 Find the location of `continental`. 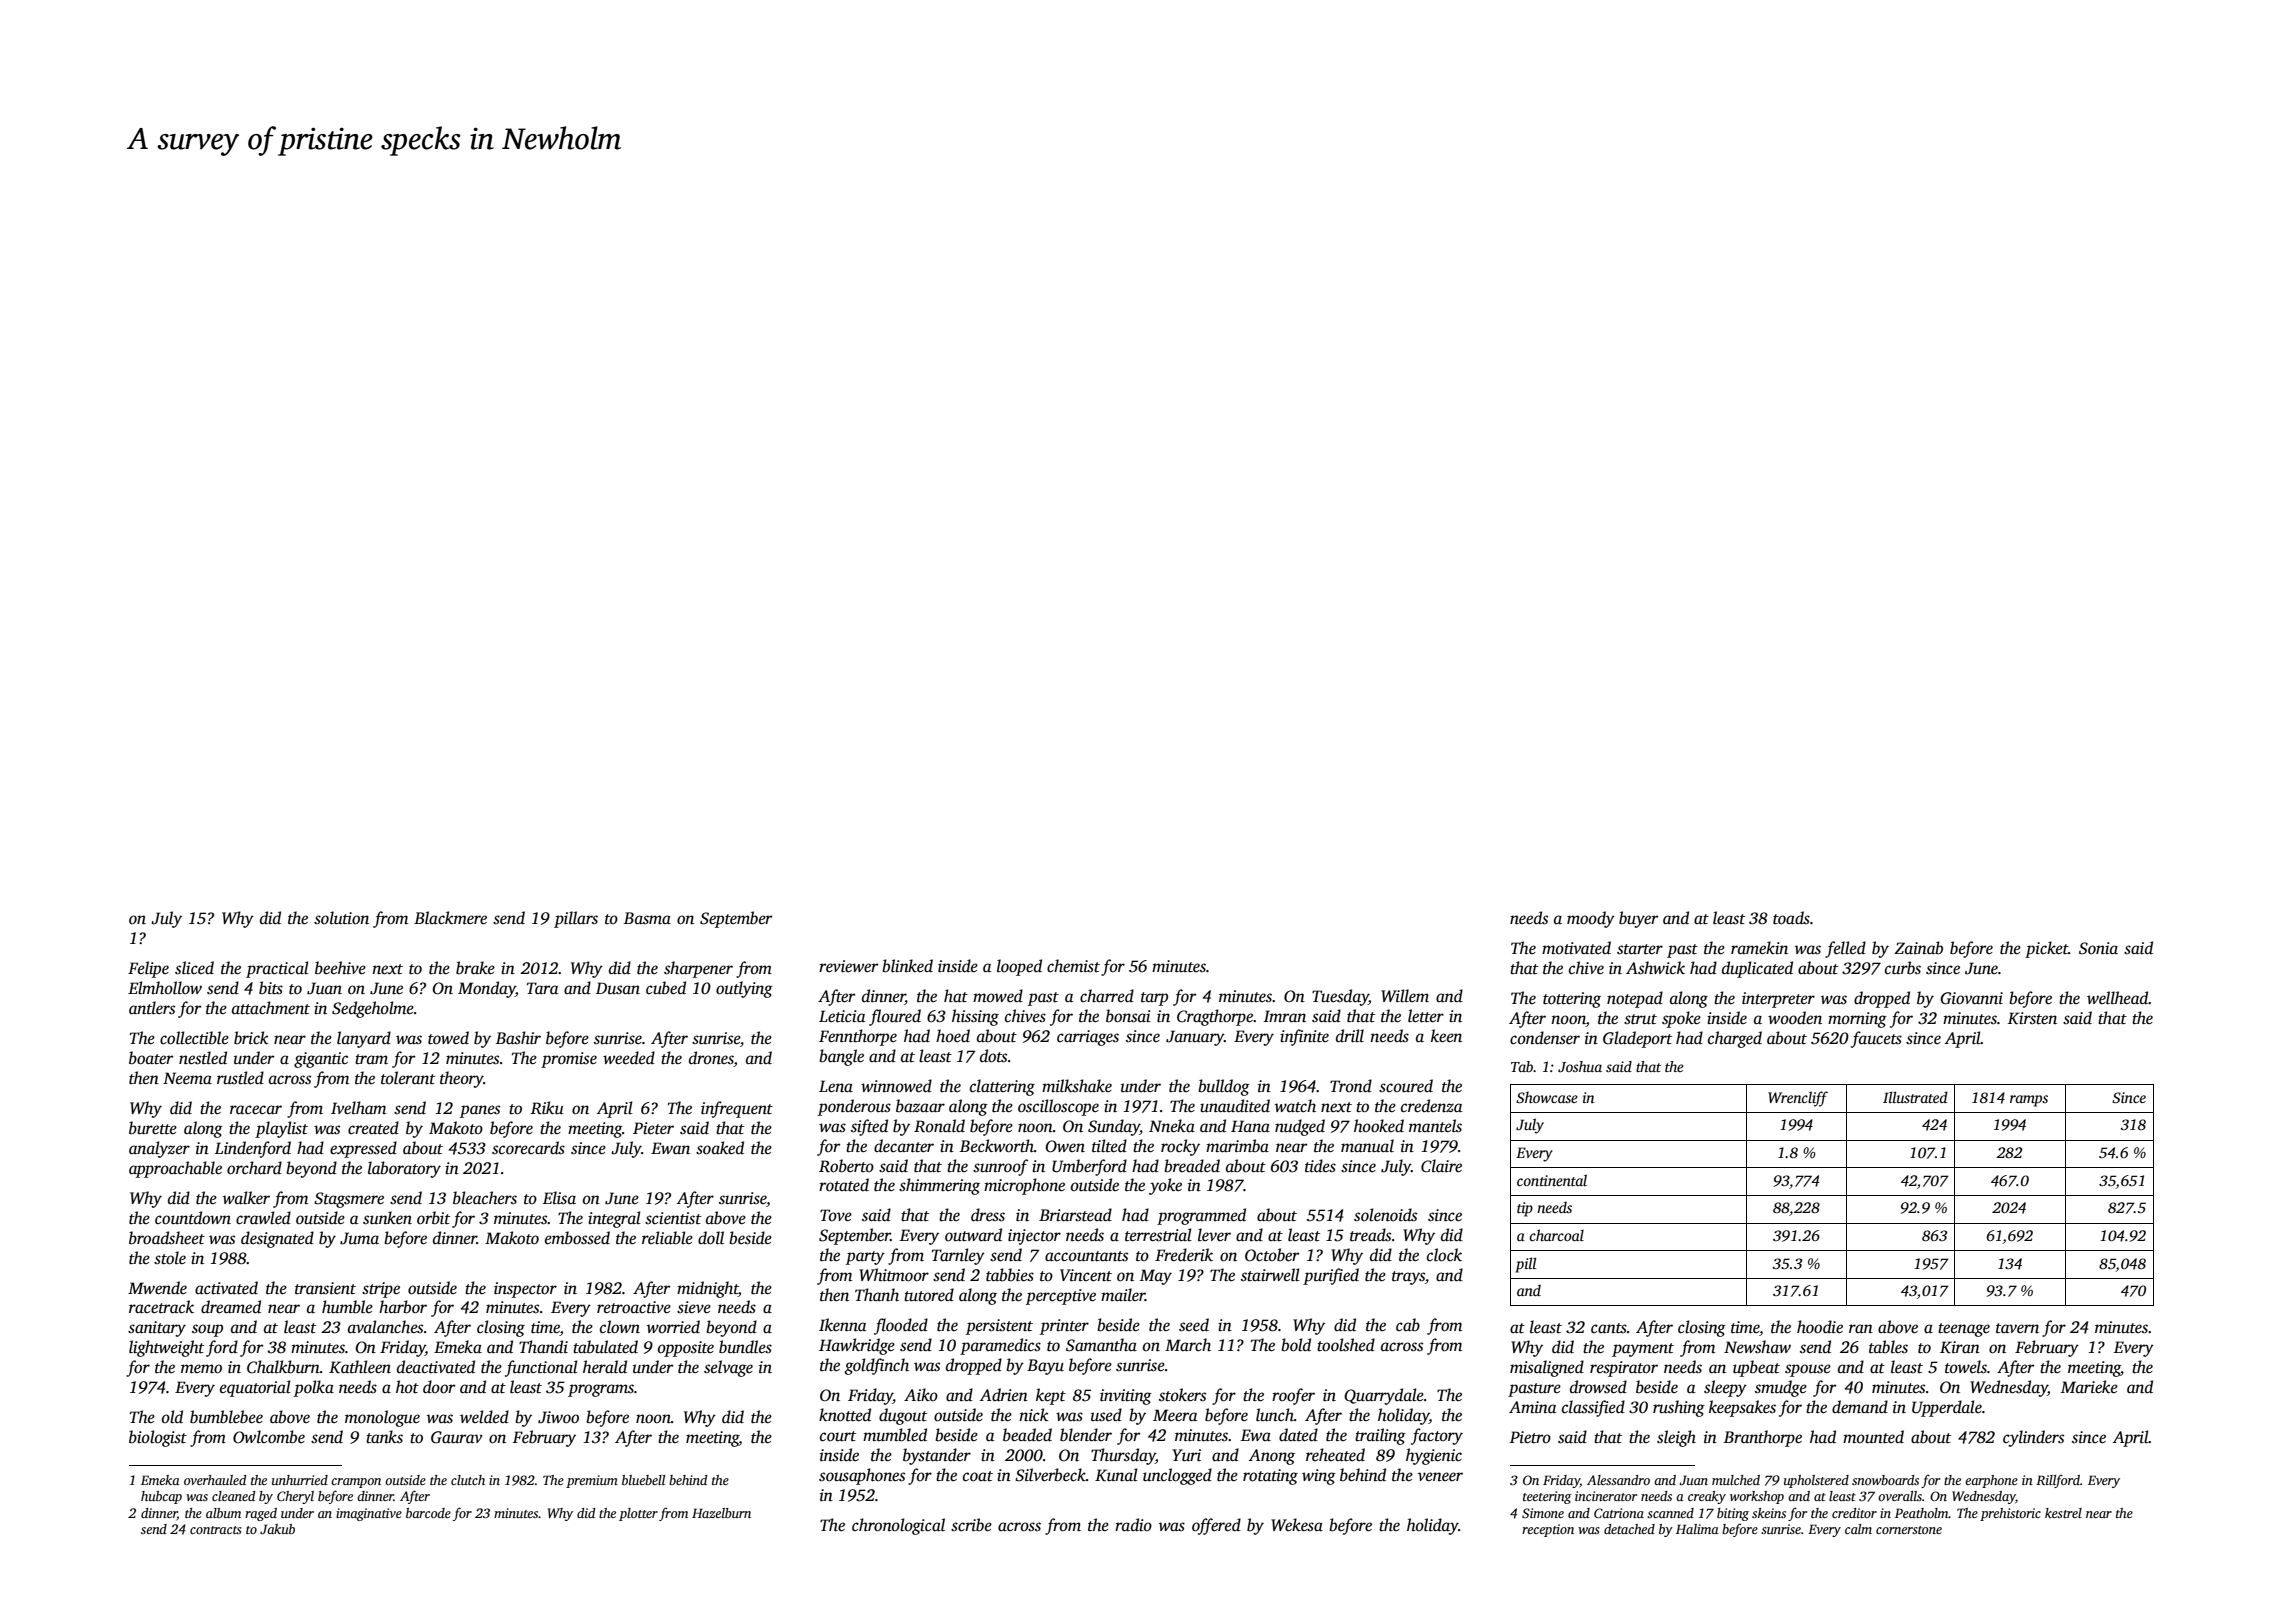

continental is located at coordinates (1552, 1180).
